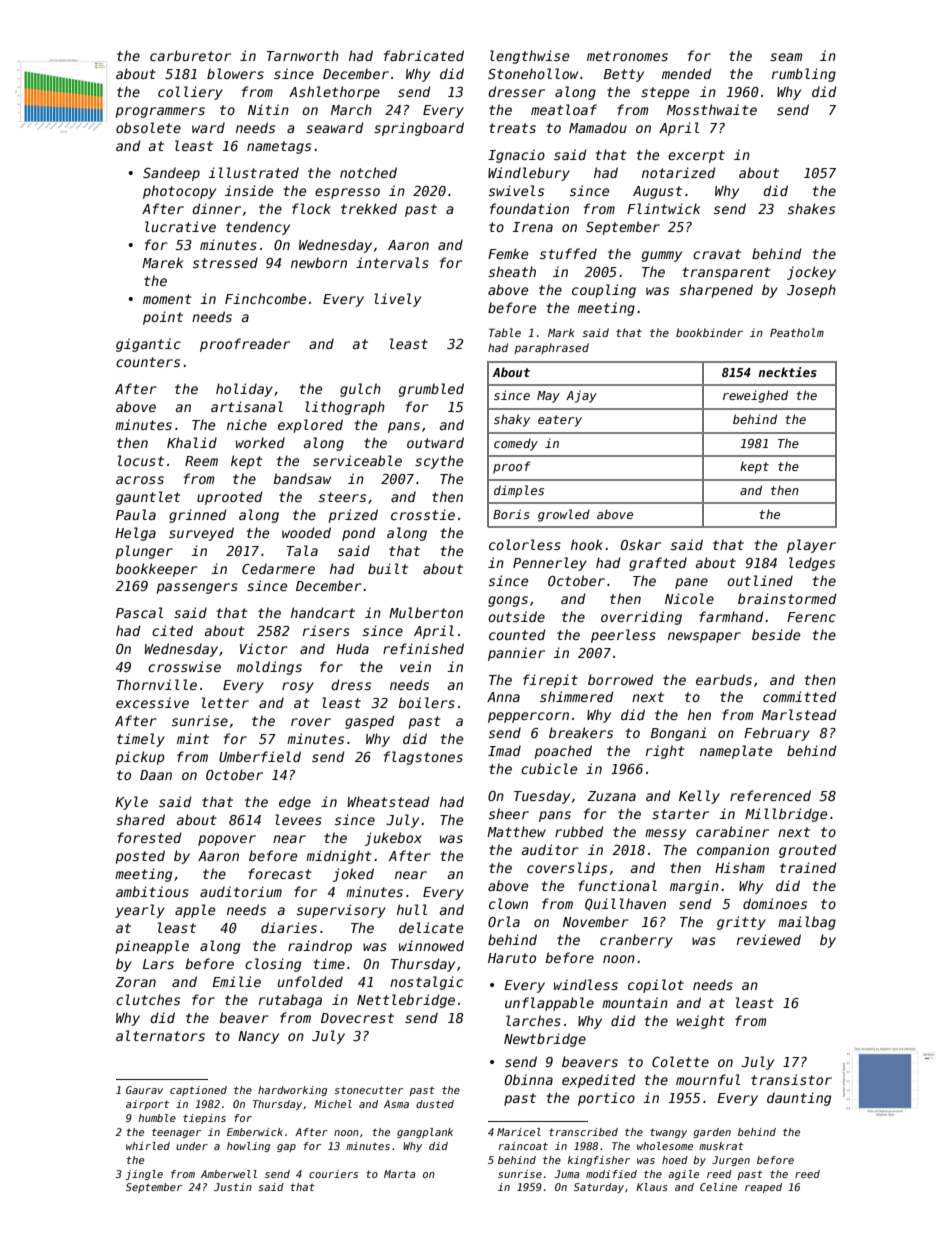  What do you see at coordinates (265, 298) in the document?
I see `Finchcombe` at bounding box center [265, 298].
